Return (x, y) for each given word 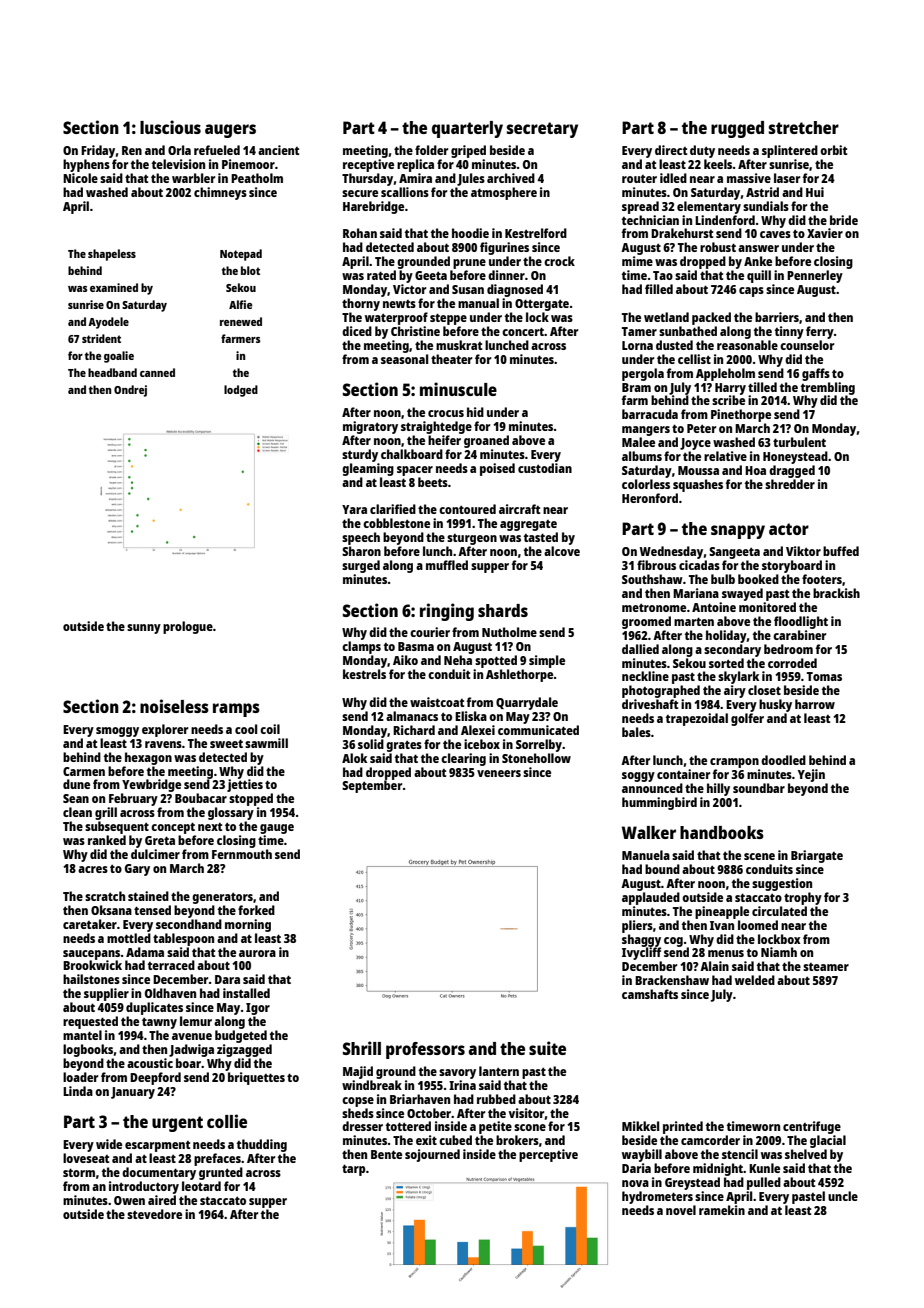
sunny (144, 629)
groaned (486, 441)
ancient (278, 150)
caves (775, 234)
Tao (663, 275)
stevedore (154, 1214)
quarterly (467, 129)
